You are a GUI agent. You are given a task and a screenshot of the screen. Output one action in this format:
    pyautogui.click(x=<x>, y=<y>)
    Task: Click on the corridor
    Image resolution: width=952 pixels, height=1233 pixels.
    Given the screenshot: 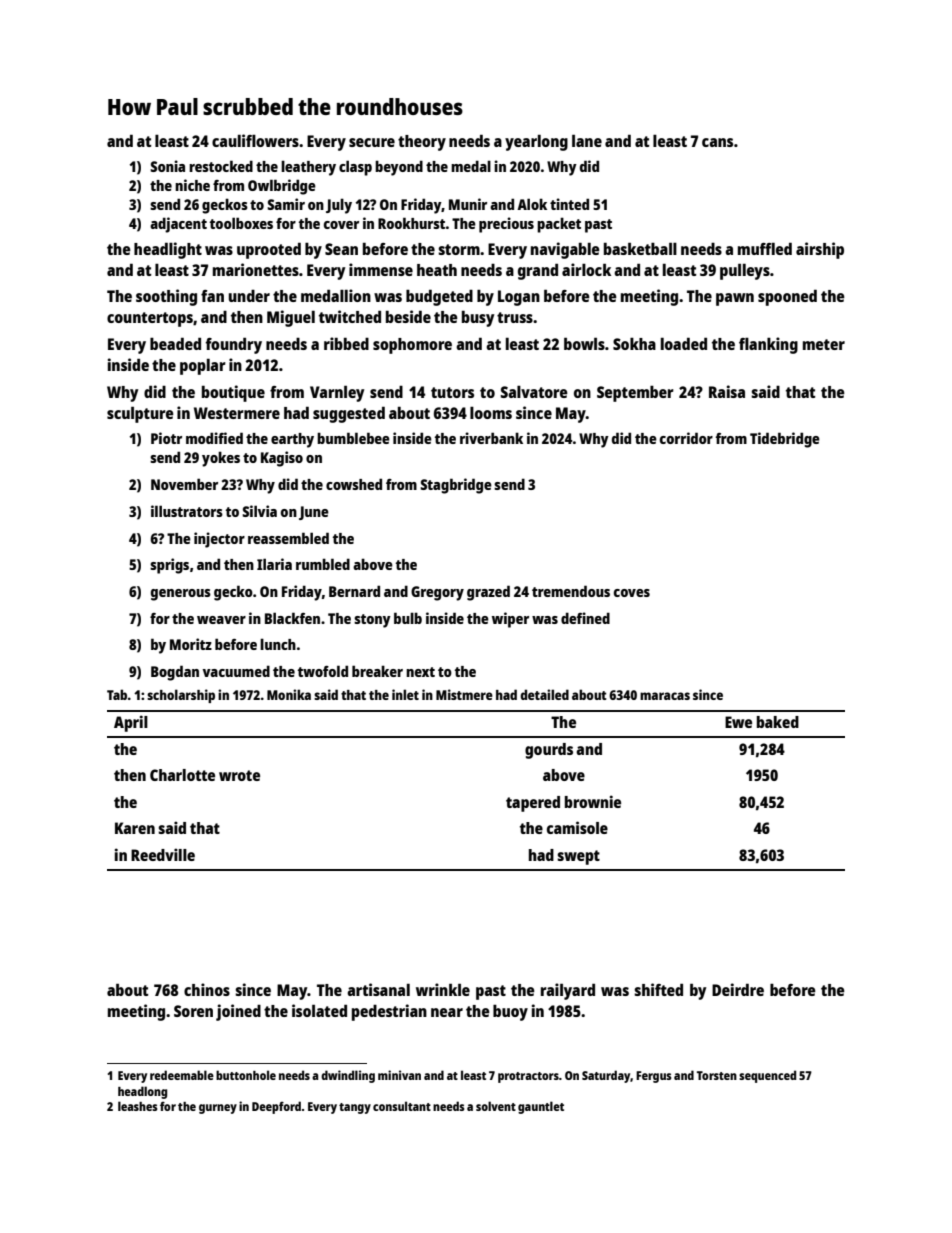 What is the action you would take?
    pyautogui.click(x=686, y=438)
